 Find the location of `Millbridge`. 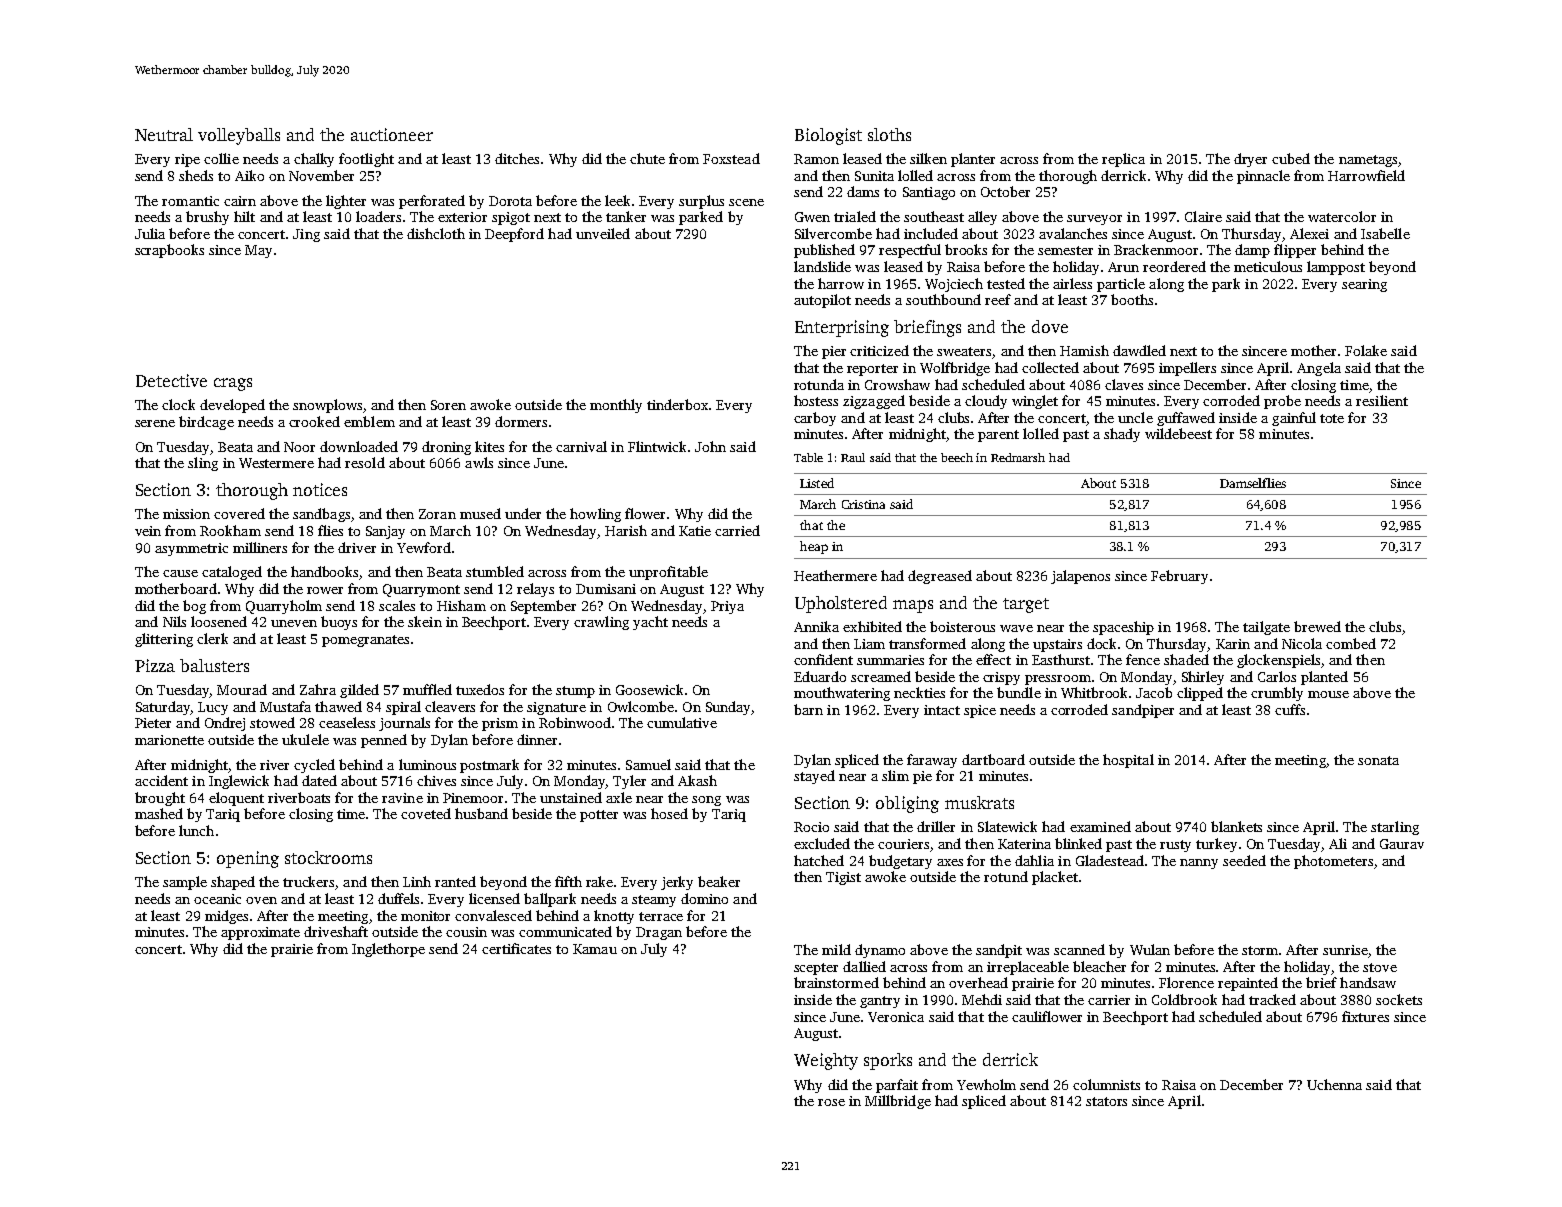

Millbridge is located at coordinates (898, 1102).
